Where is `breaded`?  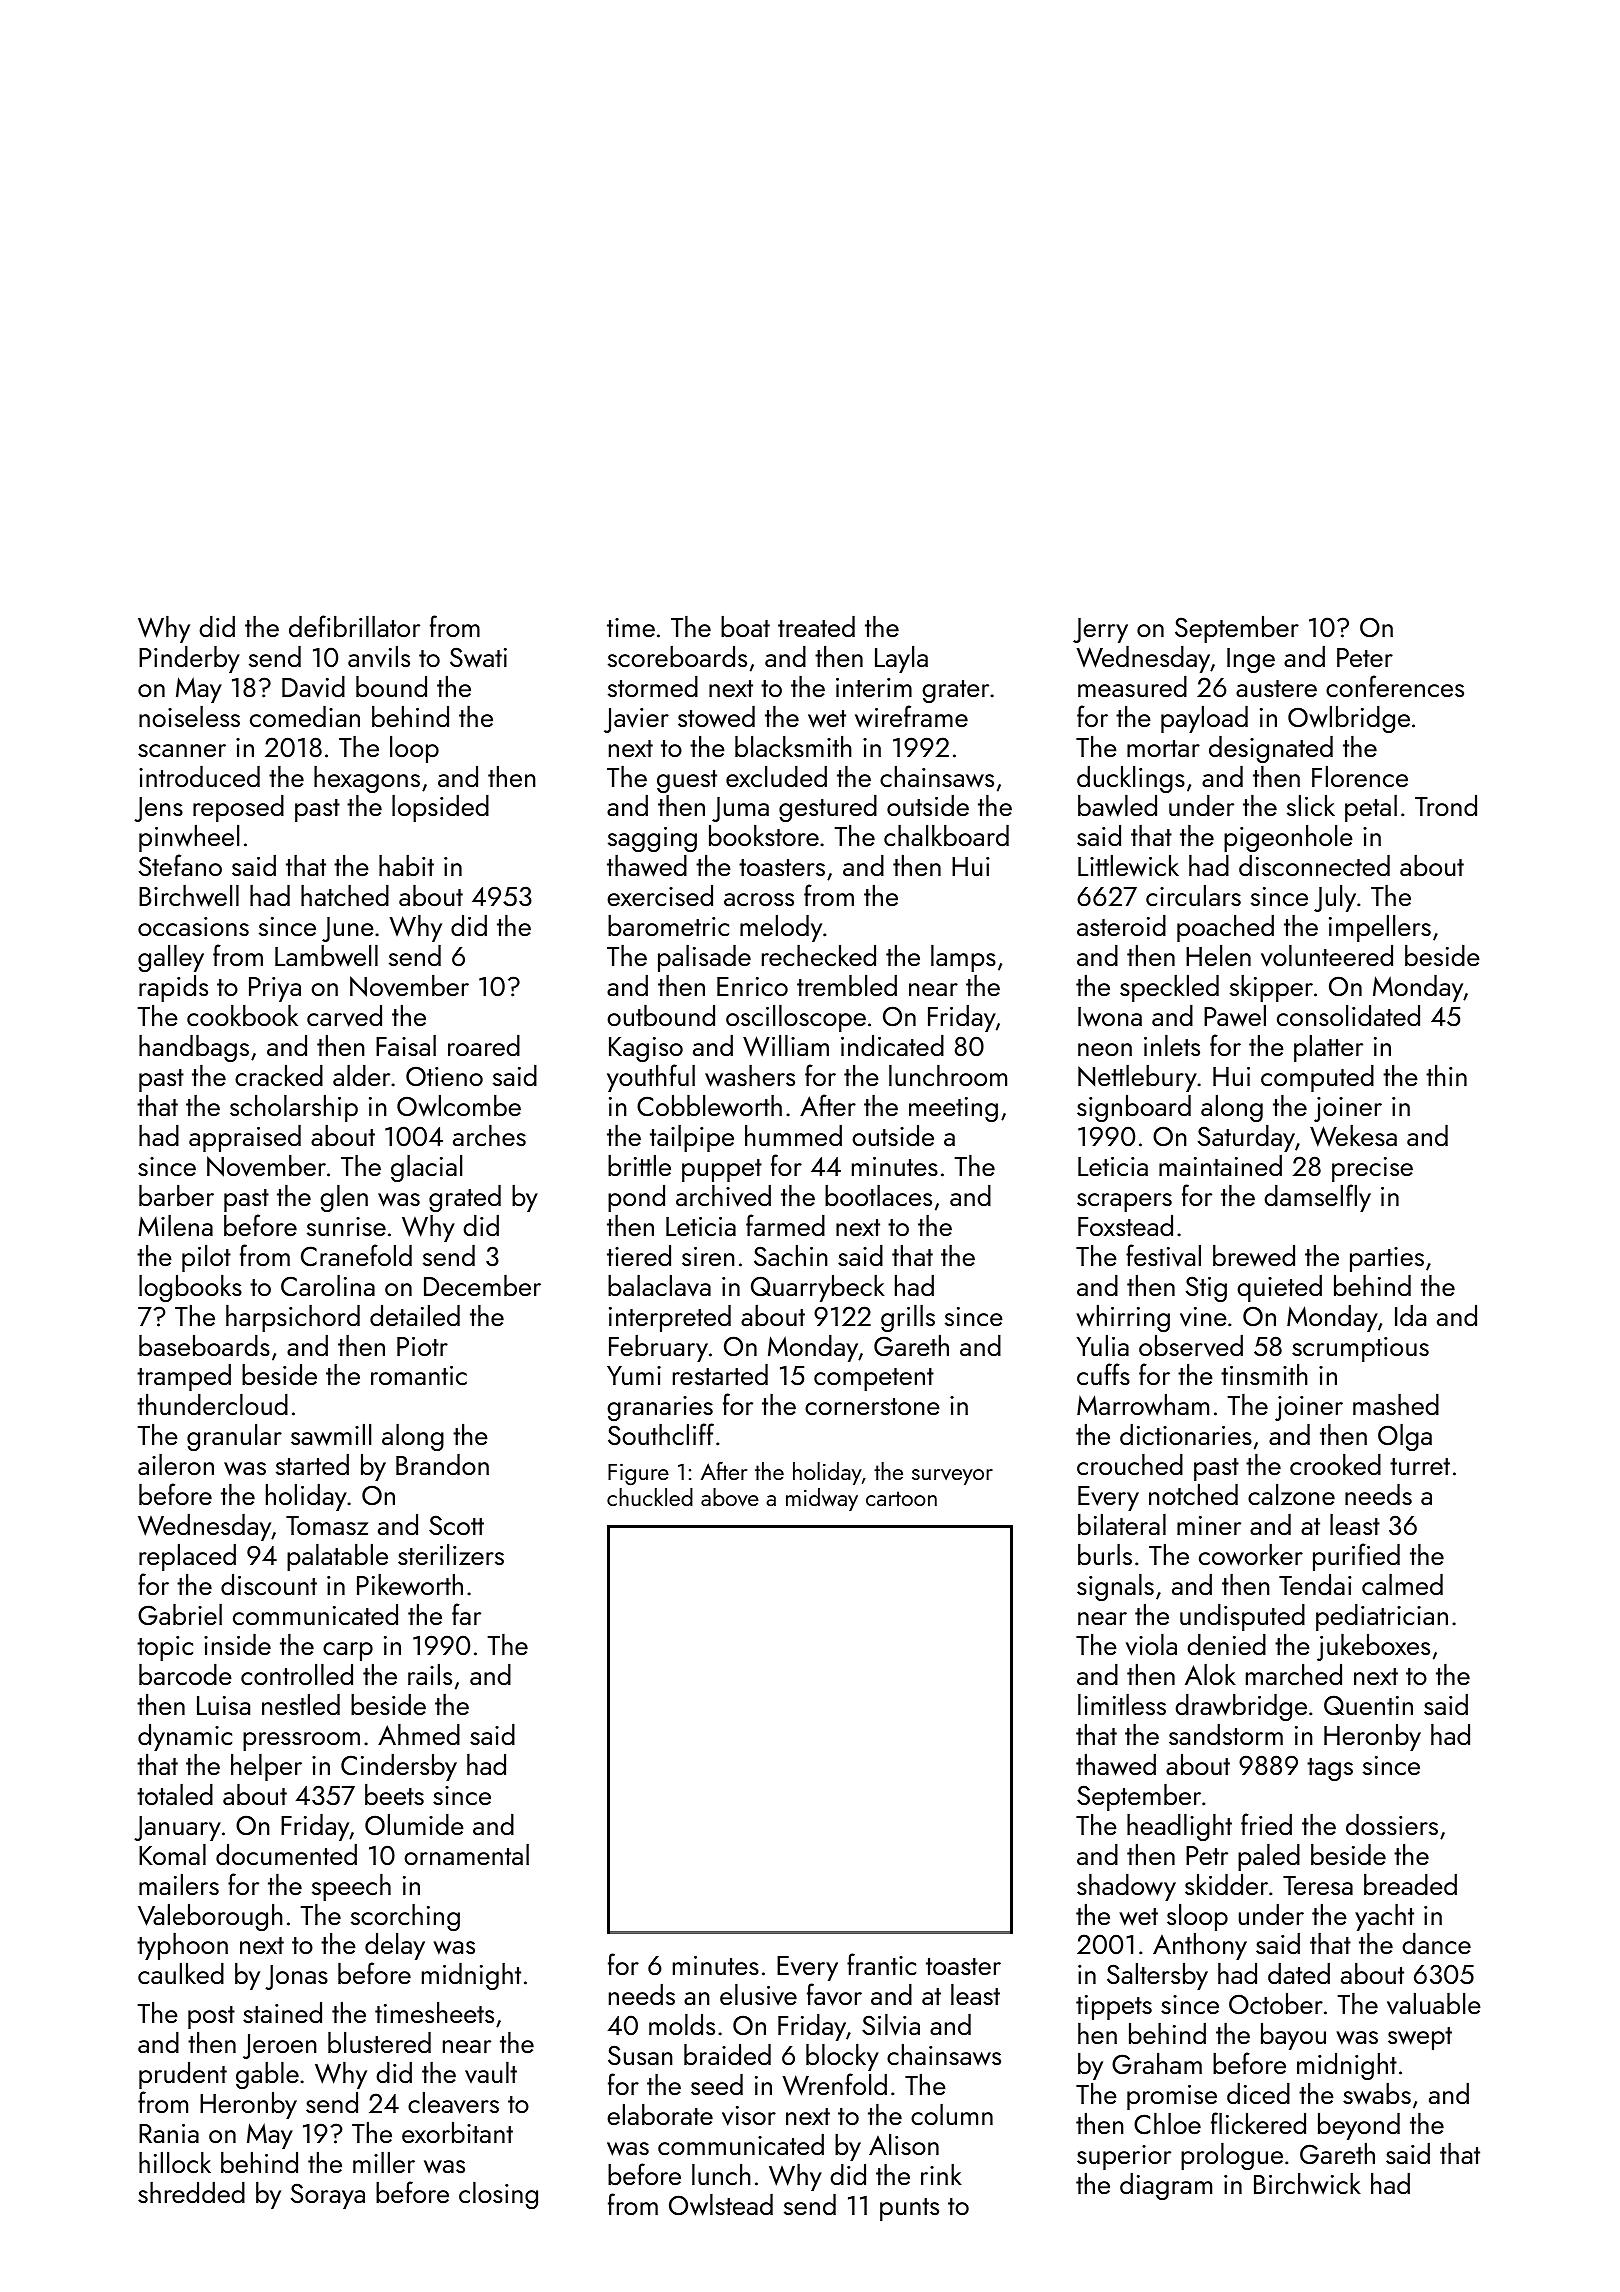 breaded is located at coordinates (1410, 1884).
